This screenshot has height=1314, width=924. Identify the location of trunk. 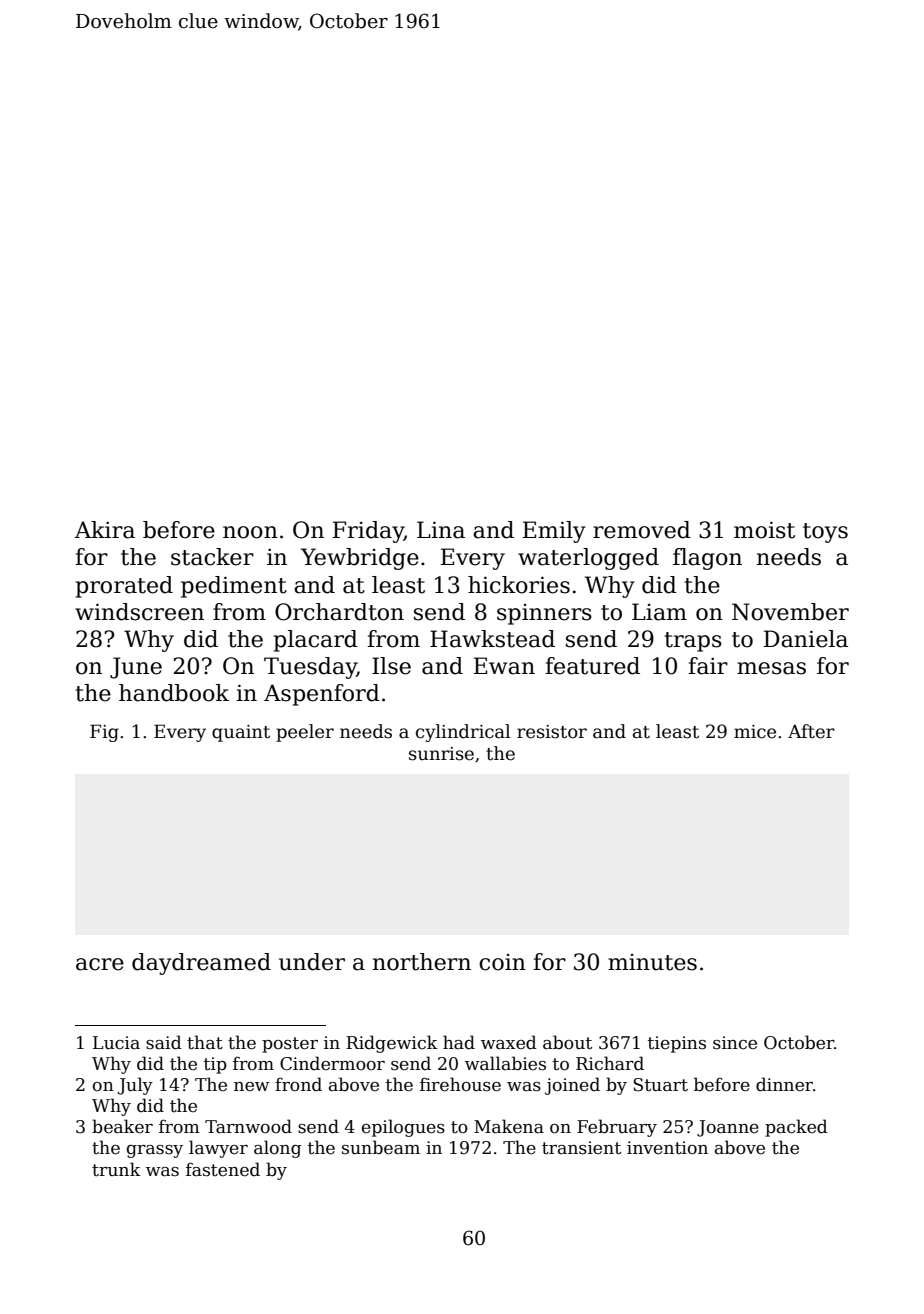
(116, 1169).
